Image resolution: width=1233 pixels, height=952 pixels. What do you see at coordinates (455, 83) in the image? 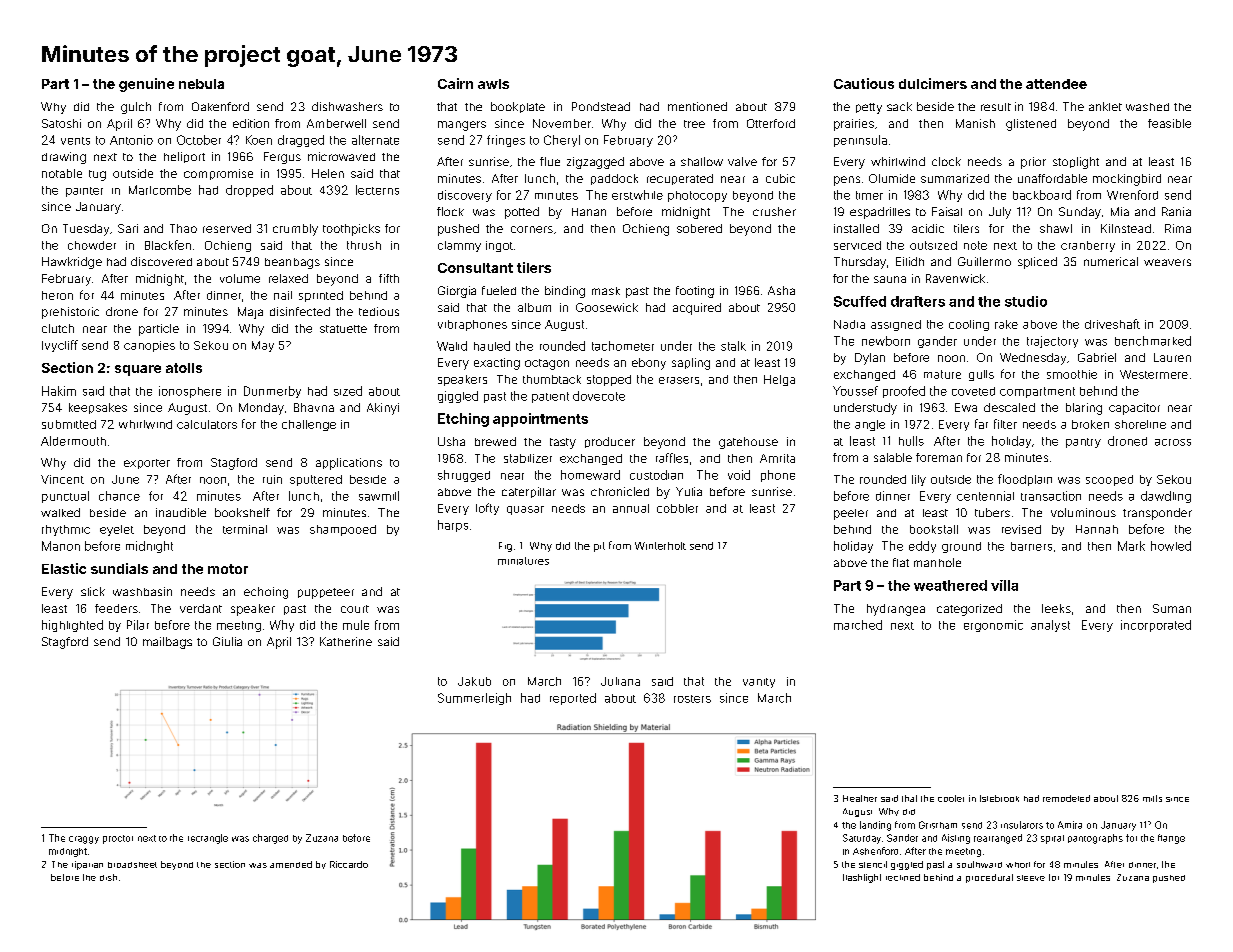
I see `Cairn` at bounding box center [455, 83].
